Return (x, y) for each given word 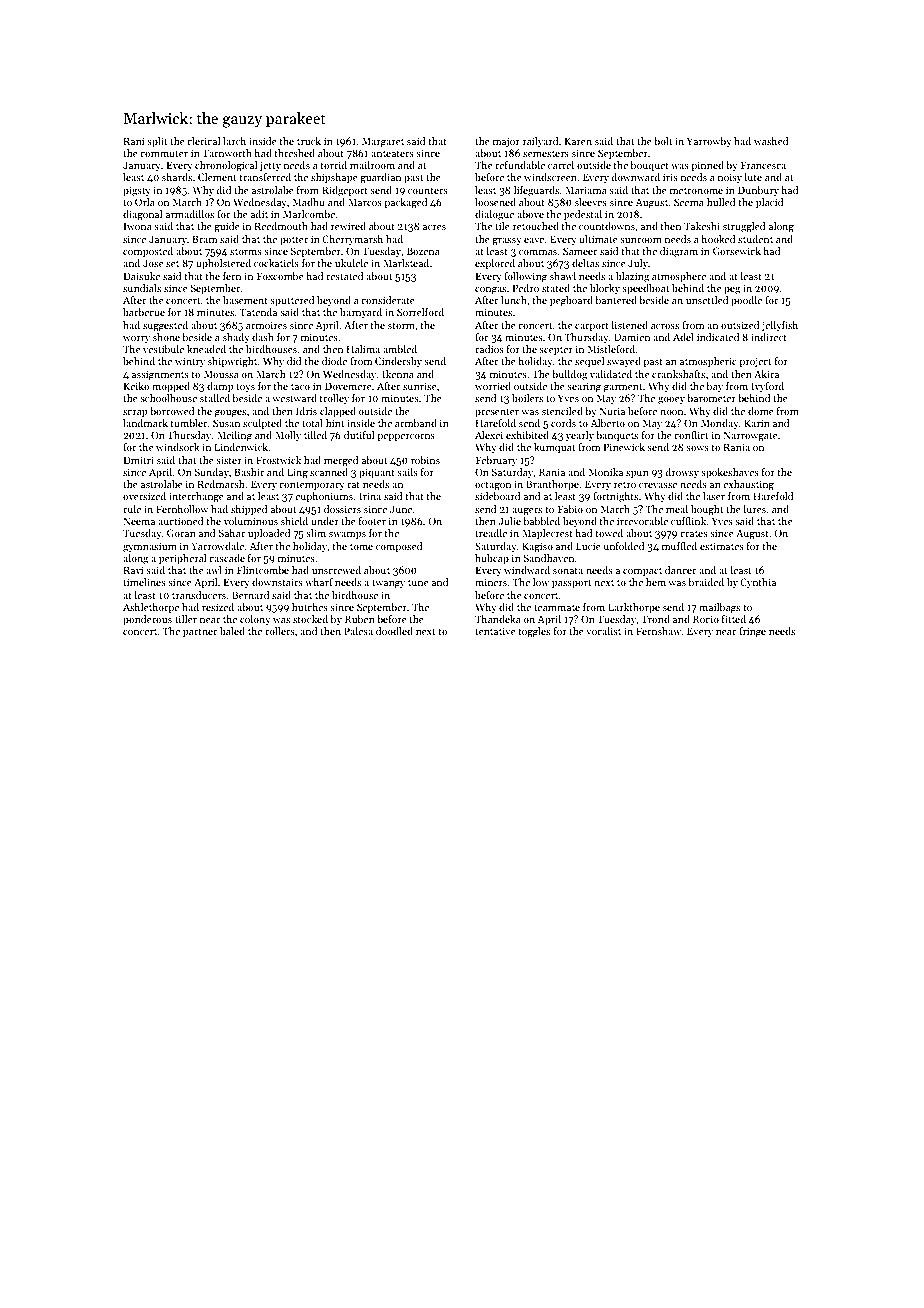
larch (234, 141)
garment (623, 388)
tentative (495, 631)
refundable (520, 165)
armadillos (190, 214)
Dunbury (758, 191)
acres (434, 227)
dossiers (342, 509)
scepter (556, 351)
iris (670, 177)
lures (754, 509)
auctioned (181, 521)
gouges (230, 414)
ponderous (147, 620)
